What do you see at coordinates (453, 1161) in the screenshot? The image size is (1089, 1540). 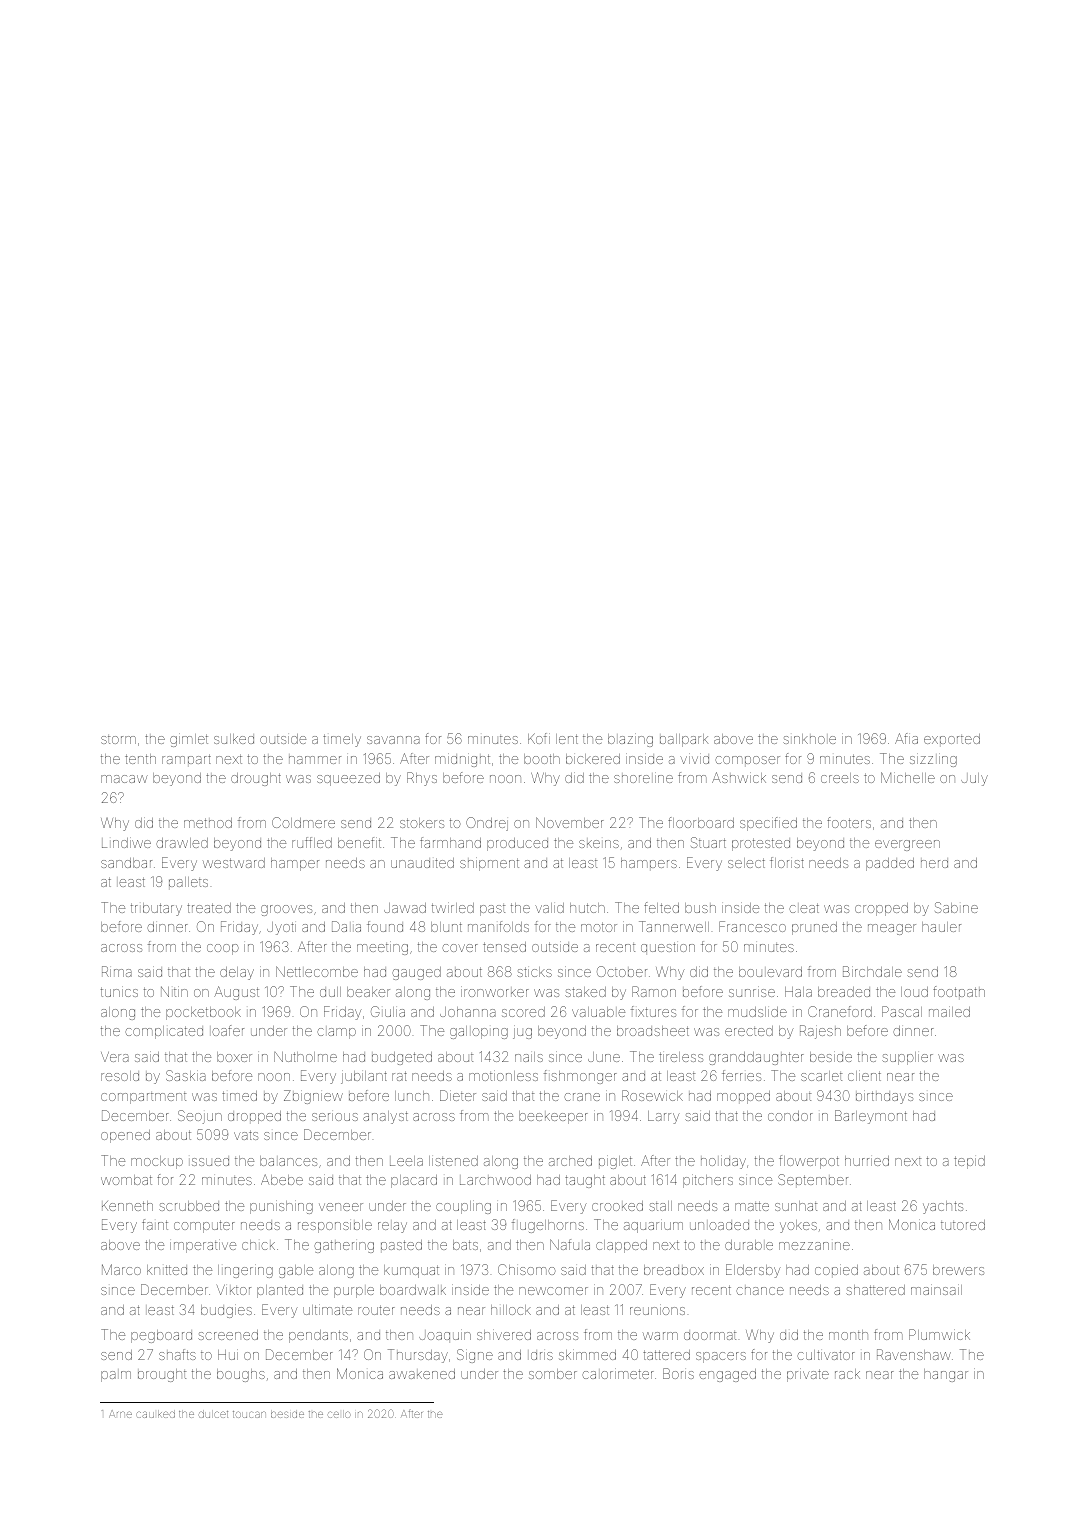 I see `listened` at bounding box center [453, 1161].
